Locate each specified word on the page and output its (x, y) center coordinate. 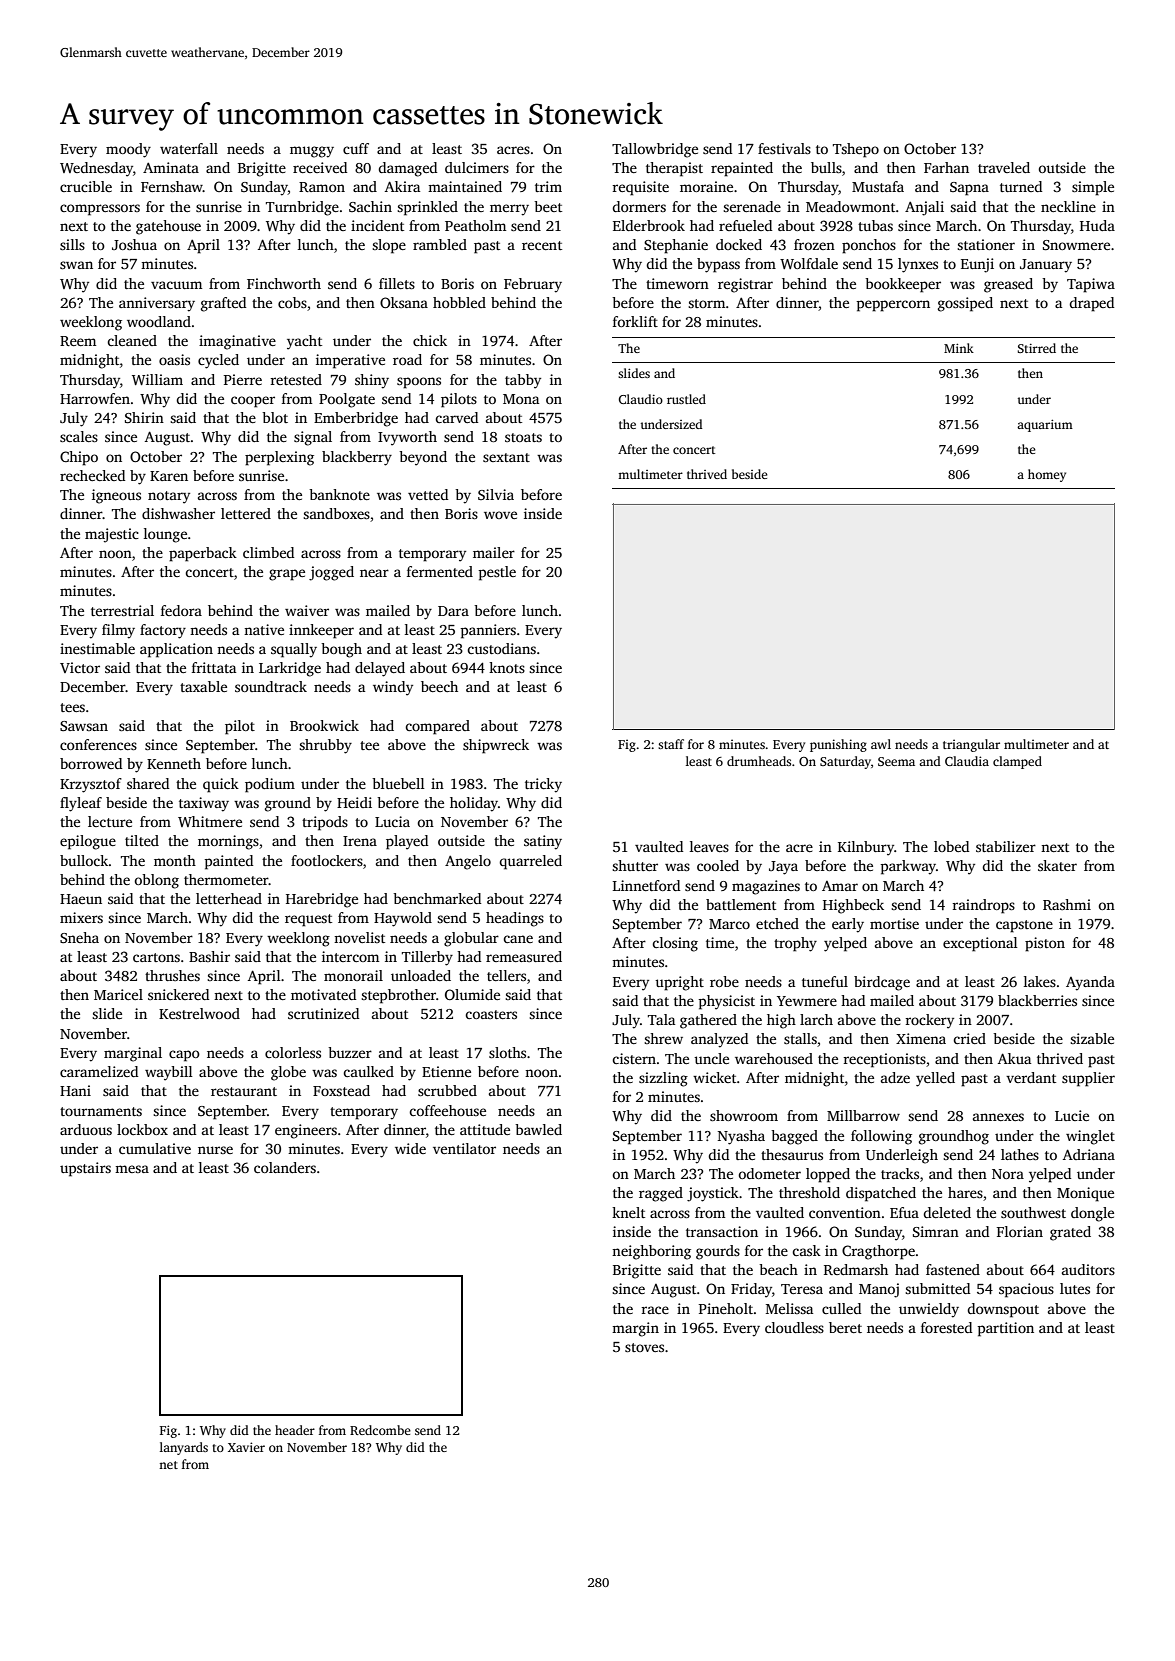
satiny (543, 842)
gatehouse (168, 227)
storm (707, 303)
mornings (228, 842)
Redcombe (380, 1430)
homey (1047, 475)
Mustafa (878, 186)
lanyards (184, 1448)
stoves (644, 1347)
